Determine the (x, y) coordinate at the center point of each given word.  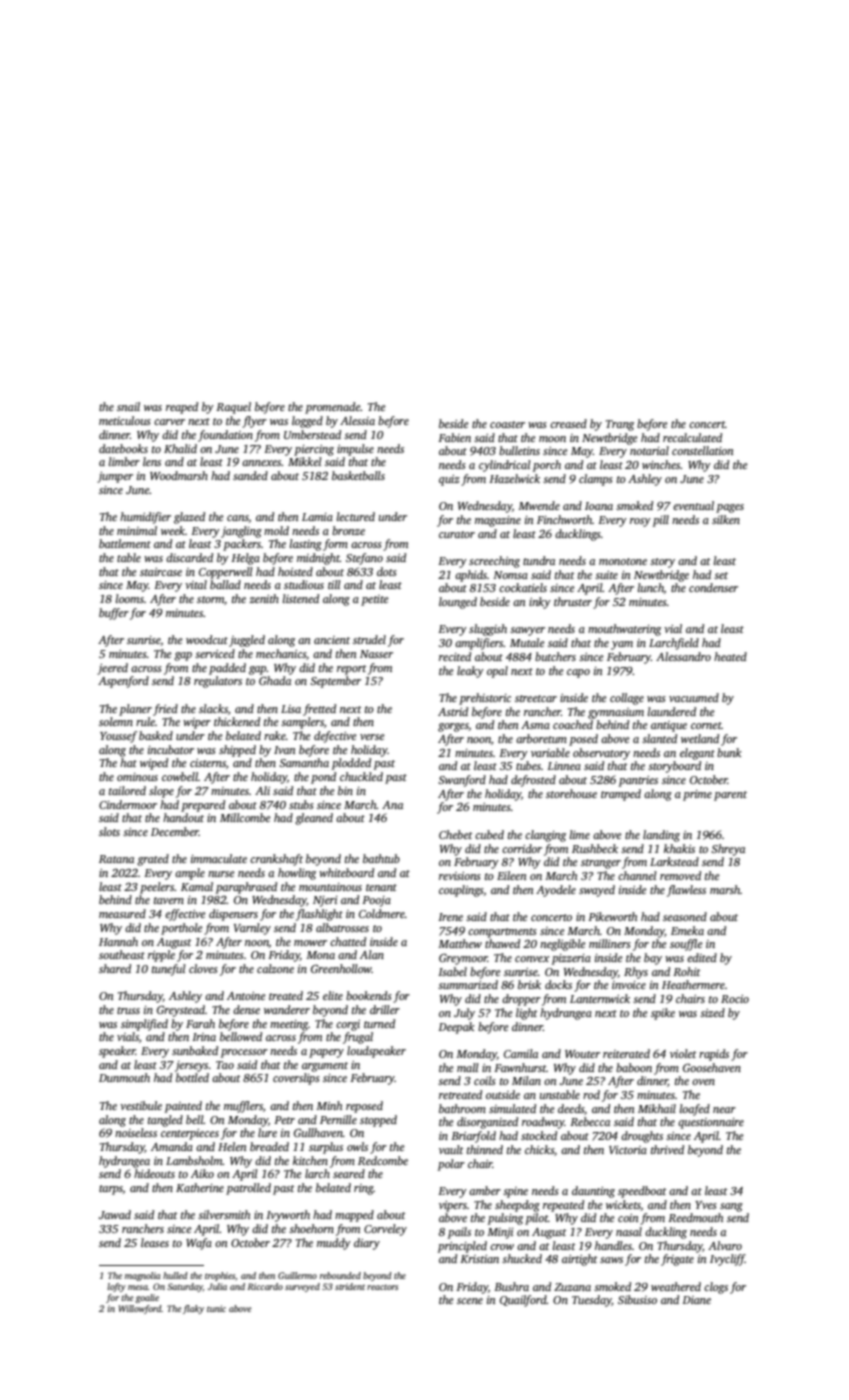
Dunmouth (124, 1077)
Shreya (728, 850)
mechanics (281, 653)
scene (470, 1301)
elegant (697, 754)
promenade (333, 408)
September (335, 682)
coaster (507, 424)
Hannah (118, 941)
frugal (358, 1038)
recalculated (692, 437)
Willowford (140, 1309)
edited (702, 957)
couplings (461, 891)
